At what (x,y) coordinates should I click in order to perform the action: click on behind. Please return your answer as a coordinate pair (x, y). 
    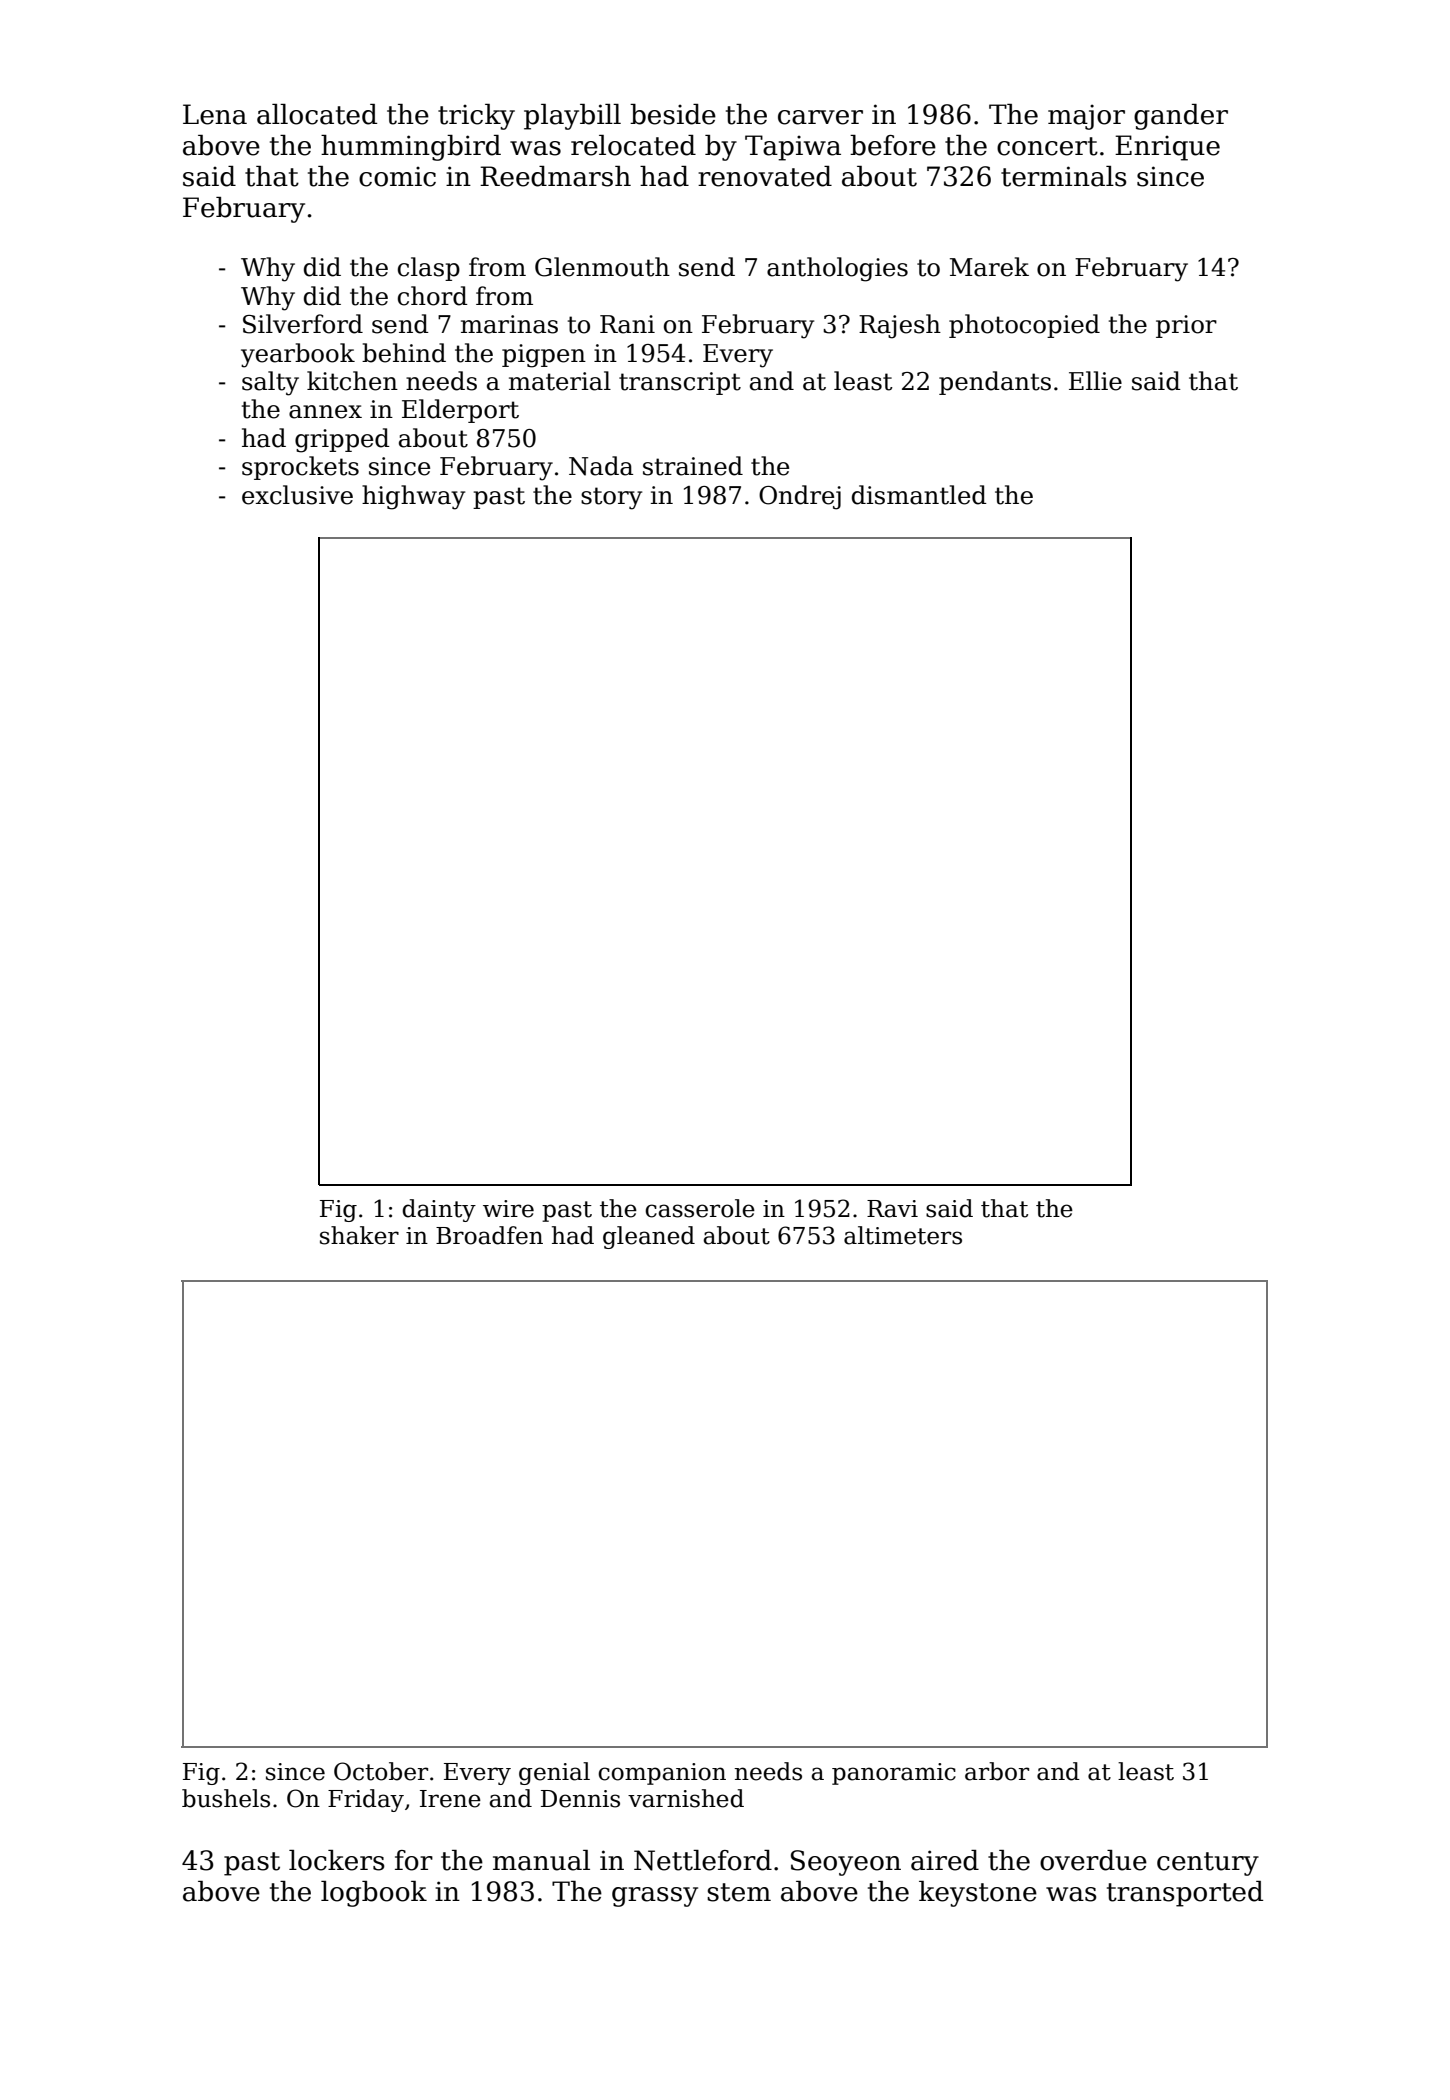
    Looking at the image, I should click on (404, 353).
